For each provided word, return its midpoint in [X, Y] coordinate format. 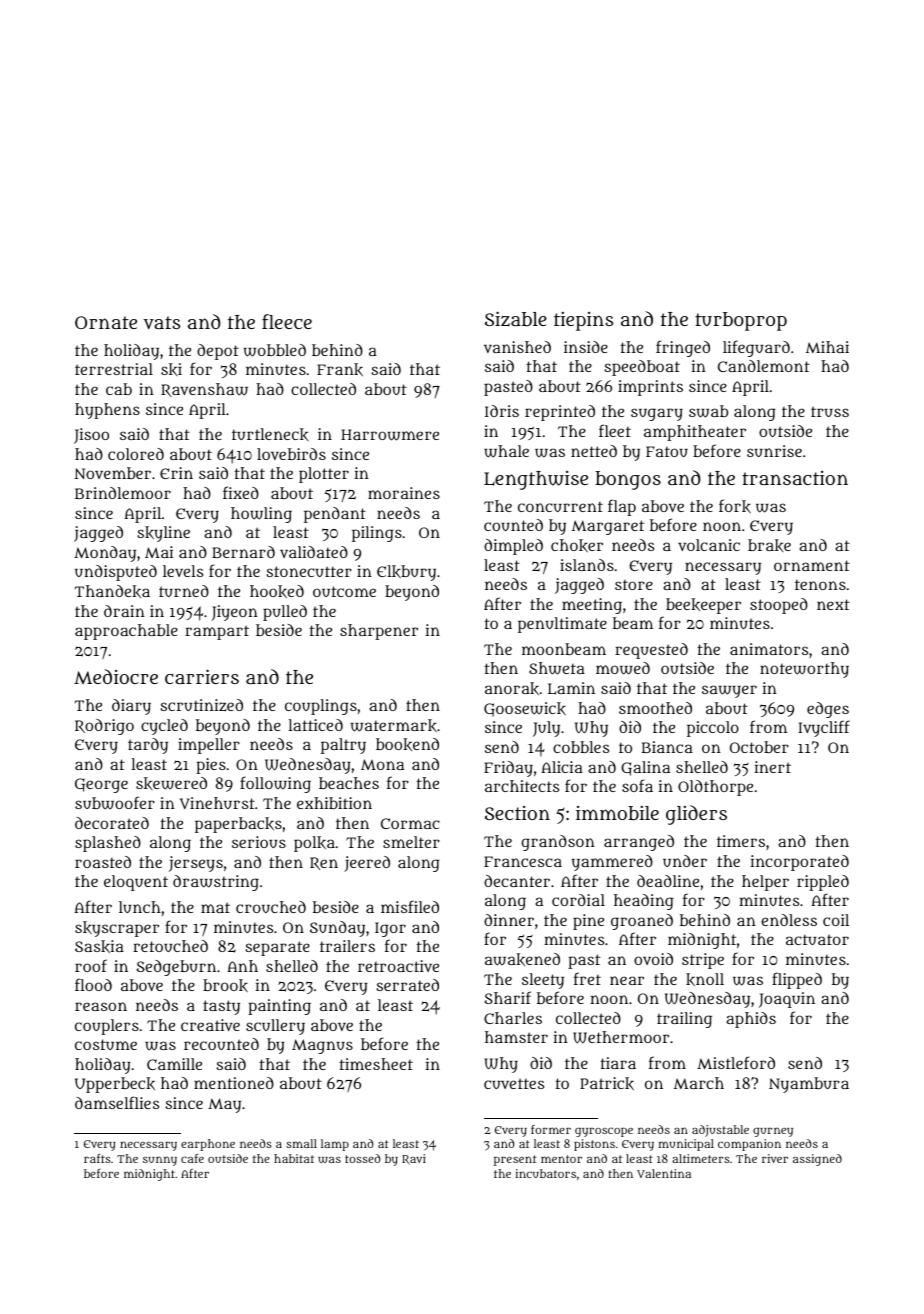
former [551, 1129]
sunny [160, 1161]
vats [161, 323]
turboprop [741, 321]
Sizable [516, 319]
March [699, 1083]
